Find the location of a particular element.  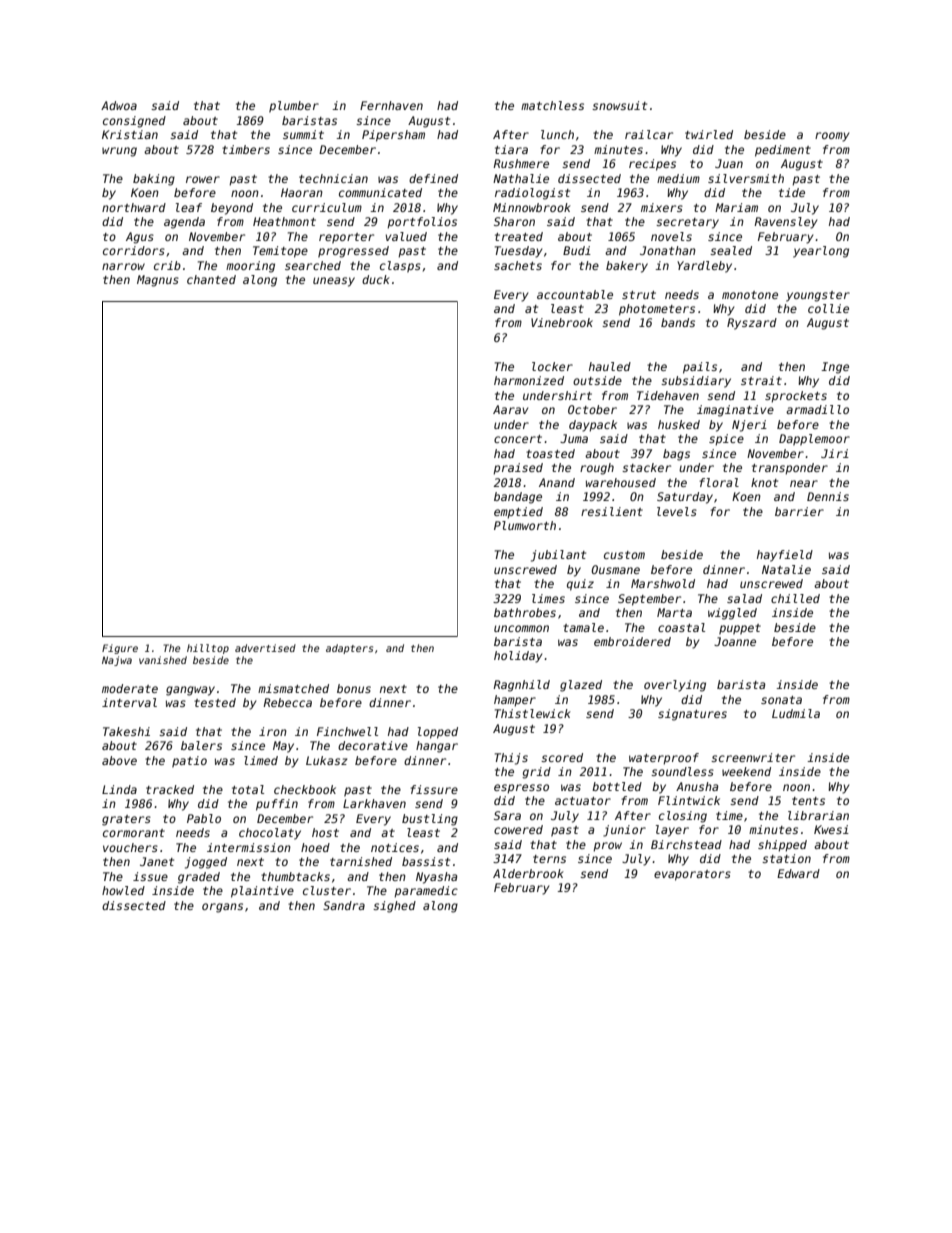

plaintive is located at coordinates (262, 892).
